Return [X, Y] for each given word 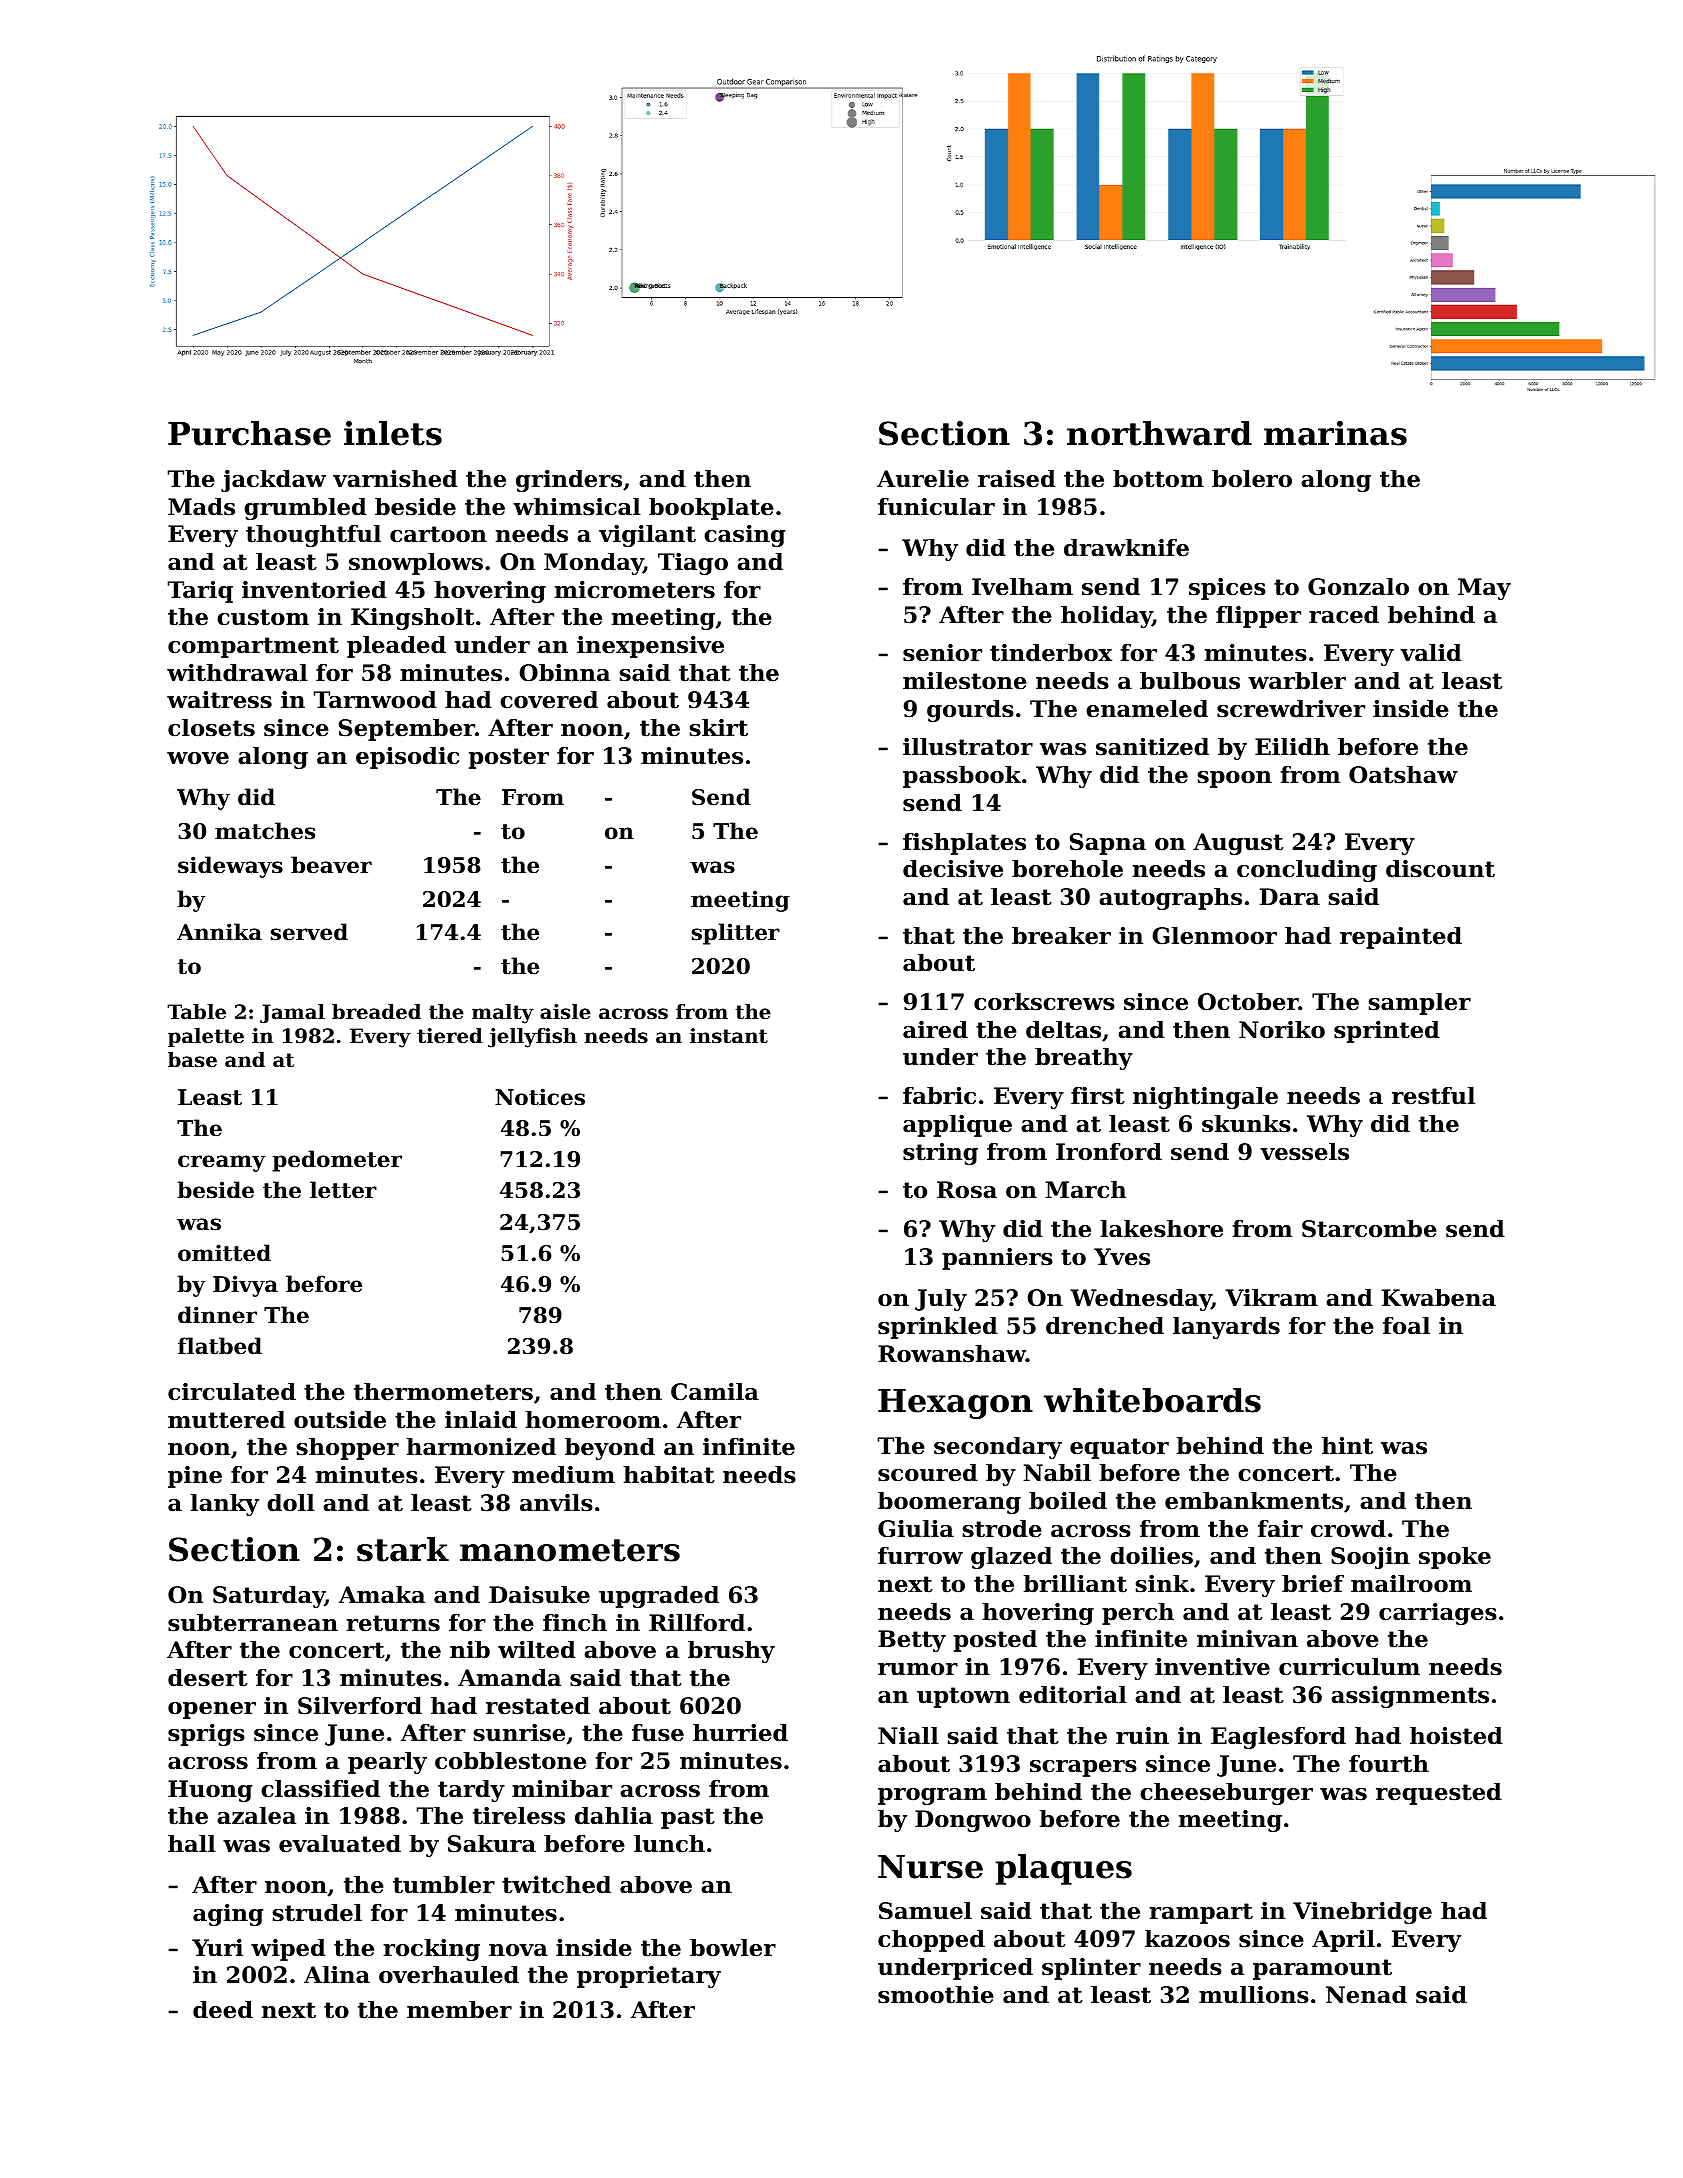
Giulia [916, 1529]
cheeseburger [1226, 1794]
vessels [1304, 1152]
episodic [407, 758]
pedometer [337, 1161]
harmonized [481, 1447]
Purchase [249, 433]
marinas [1335, 433]
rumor [918, 1669]
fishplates [964, 844]
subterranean [253, 1623]
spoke [1455, 1558]
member [459, 2010]
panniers [997, 1259]
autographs [1170, 899]
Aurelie [923, 479]
